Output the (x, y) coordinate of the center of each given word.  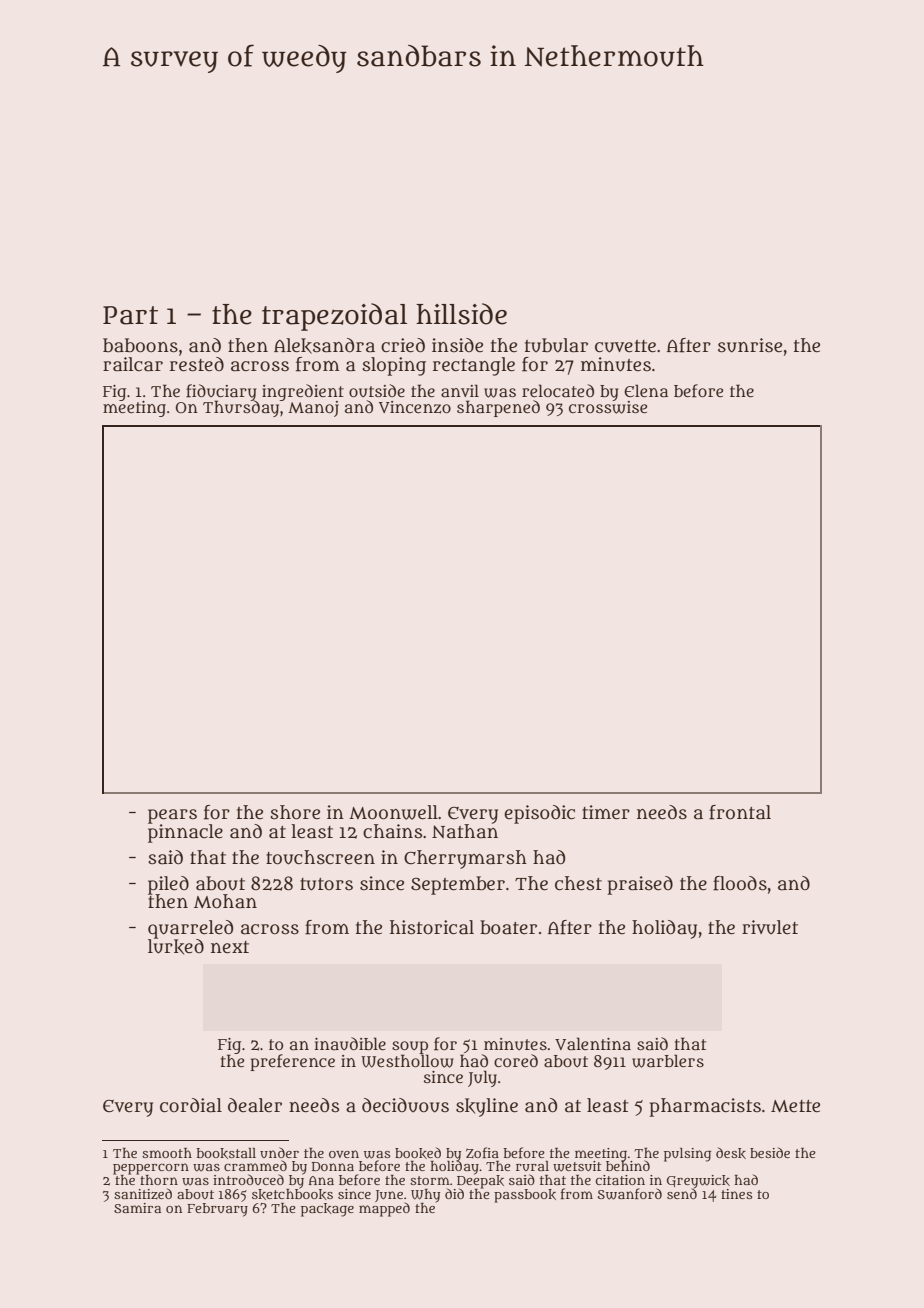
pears (172, 816)
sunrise (750, 345)
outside (377, 390)
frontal (740, 812)
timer (606, 812)
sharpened (498, 408)
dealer (255, 1105)
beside (770, 1152)
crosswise (608, 407)
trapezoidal (334, 317)
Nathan (465, 831)
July (482, 1078)
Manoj (313, 409)
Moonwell (393, 812)
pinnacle (185, 833)
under (279, 1152)
